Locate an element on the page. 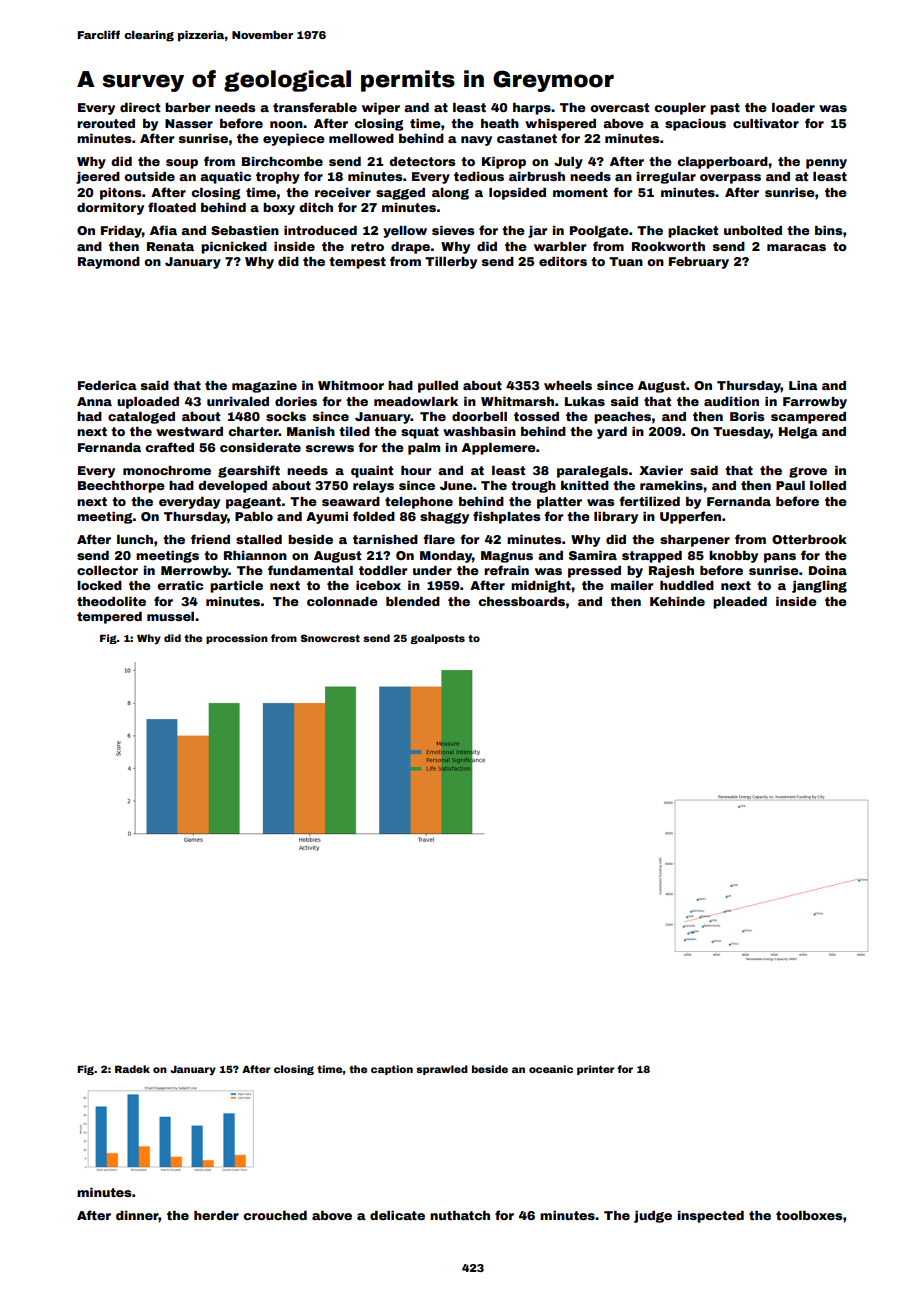  Radek is located at coordinates (132, 1069).
